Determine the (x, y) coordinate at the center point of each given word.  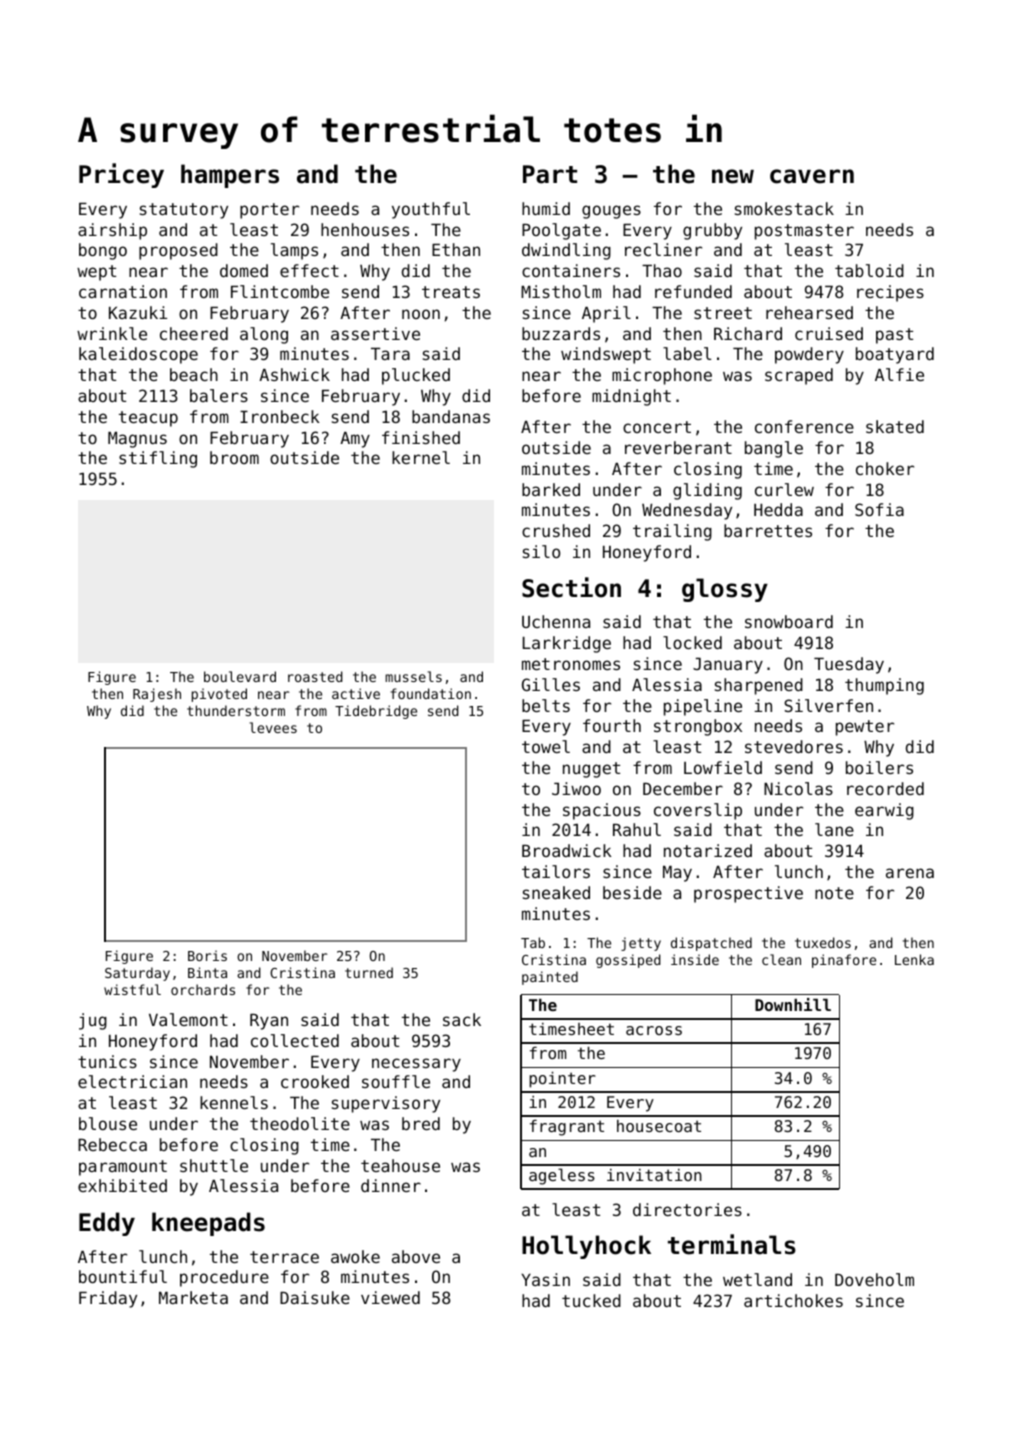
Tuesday (849, 665)
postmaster (804, 232)
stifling (158, 459)
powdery (809, 355)
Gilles (551, 684)
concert (657, 427)
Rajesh (157, 695)
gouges (611, 212)
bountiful (123, 1276)
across (654, 1030)
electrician (132, 1081)
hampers (230, 176)
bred (421, 1123)
